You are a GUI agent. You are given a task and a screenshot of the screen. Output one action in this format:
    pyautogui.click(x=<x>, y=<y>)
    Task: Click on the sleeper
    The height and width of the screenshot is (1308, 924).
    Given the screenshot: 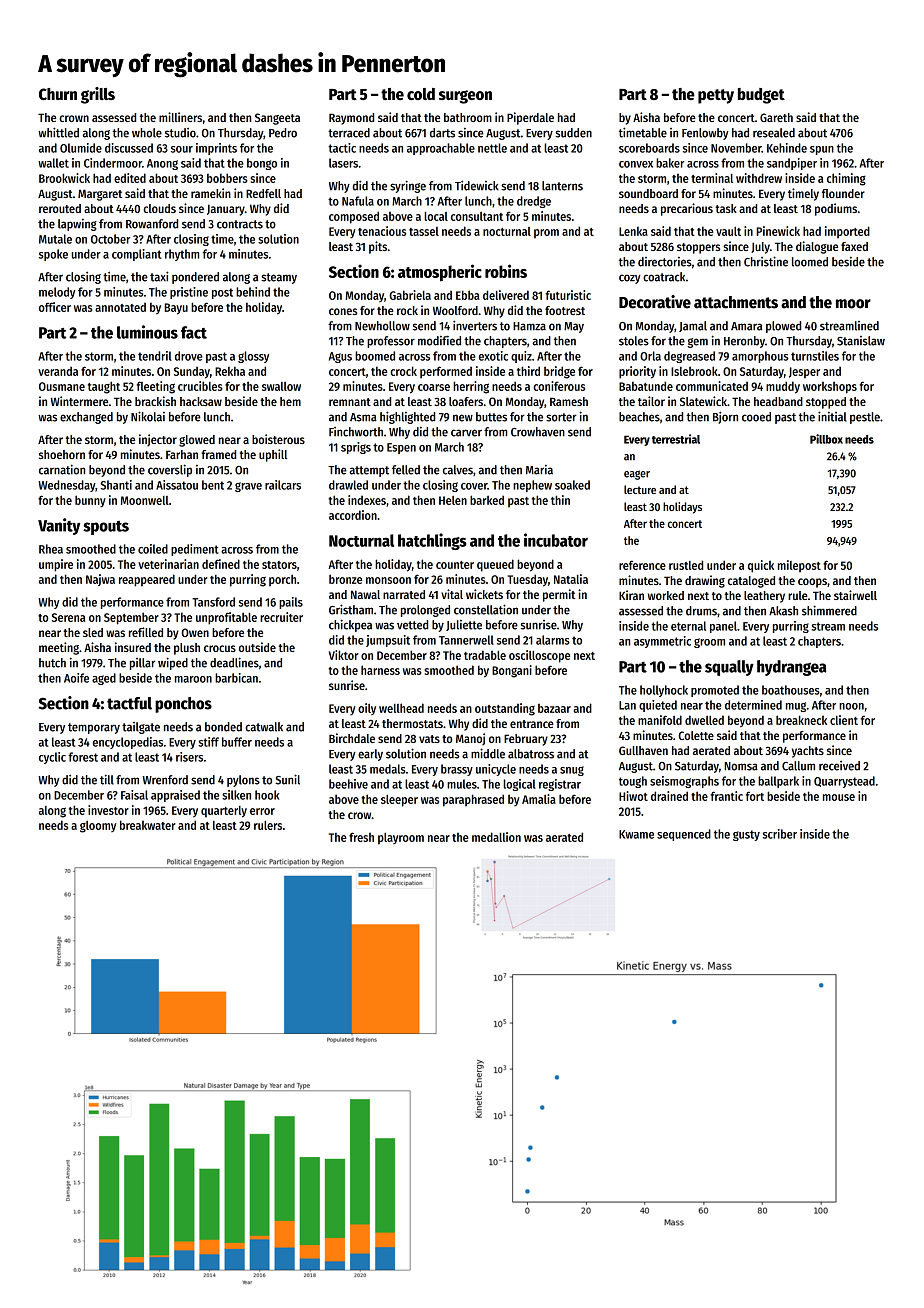 What is the action you would take?
    pyautogui.click(x=399, y=801)
